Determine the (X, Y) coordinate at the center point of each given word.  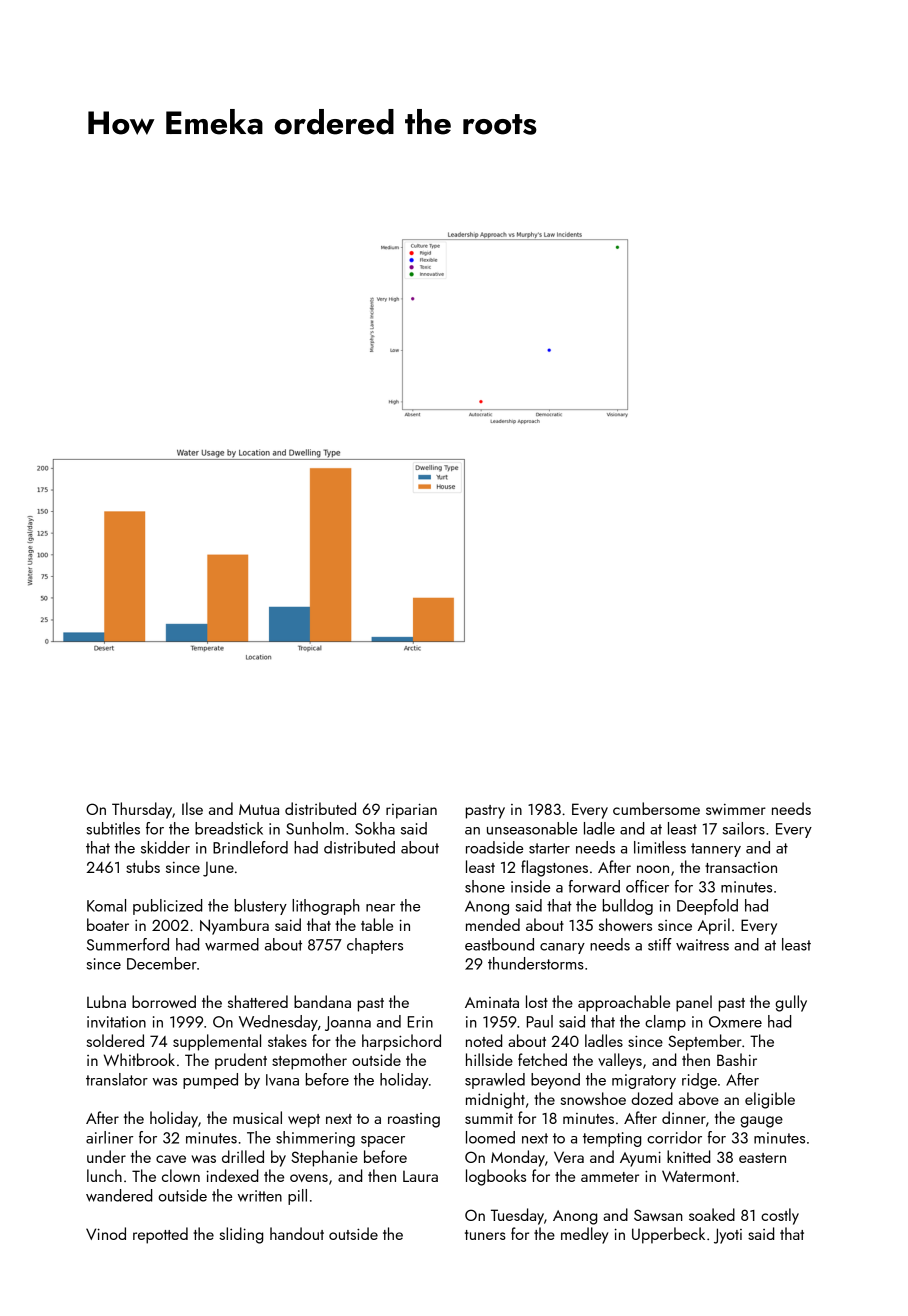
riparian (411, 811)
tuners (485, 1235)
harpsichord (401, 1042)
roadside (494, 847)
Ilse (192, 808)
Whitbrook (139, 1059)
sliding (241, 1235)
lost (537, 1001)
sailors (744, 828)
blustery (261, 907)
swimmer (736, 809)
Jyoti (728, 1236)
